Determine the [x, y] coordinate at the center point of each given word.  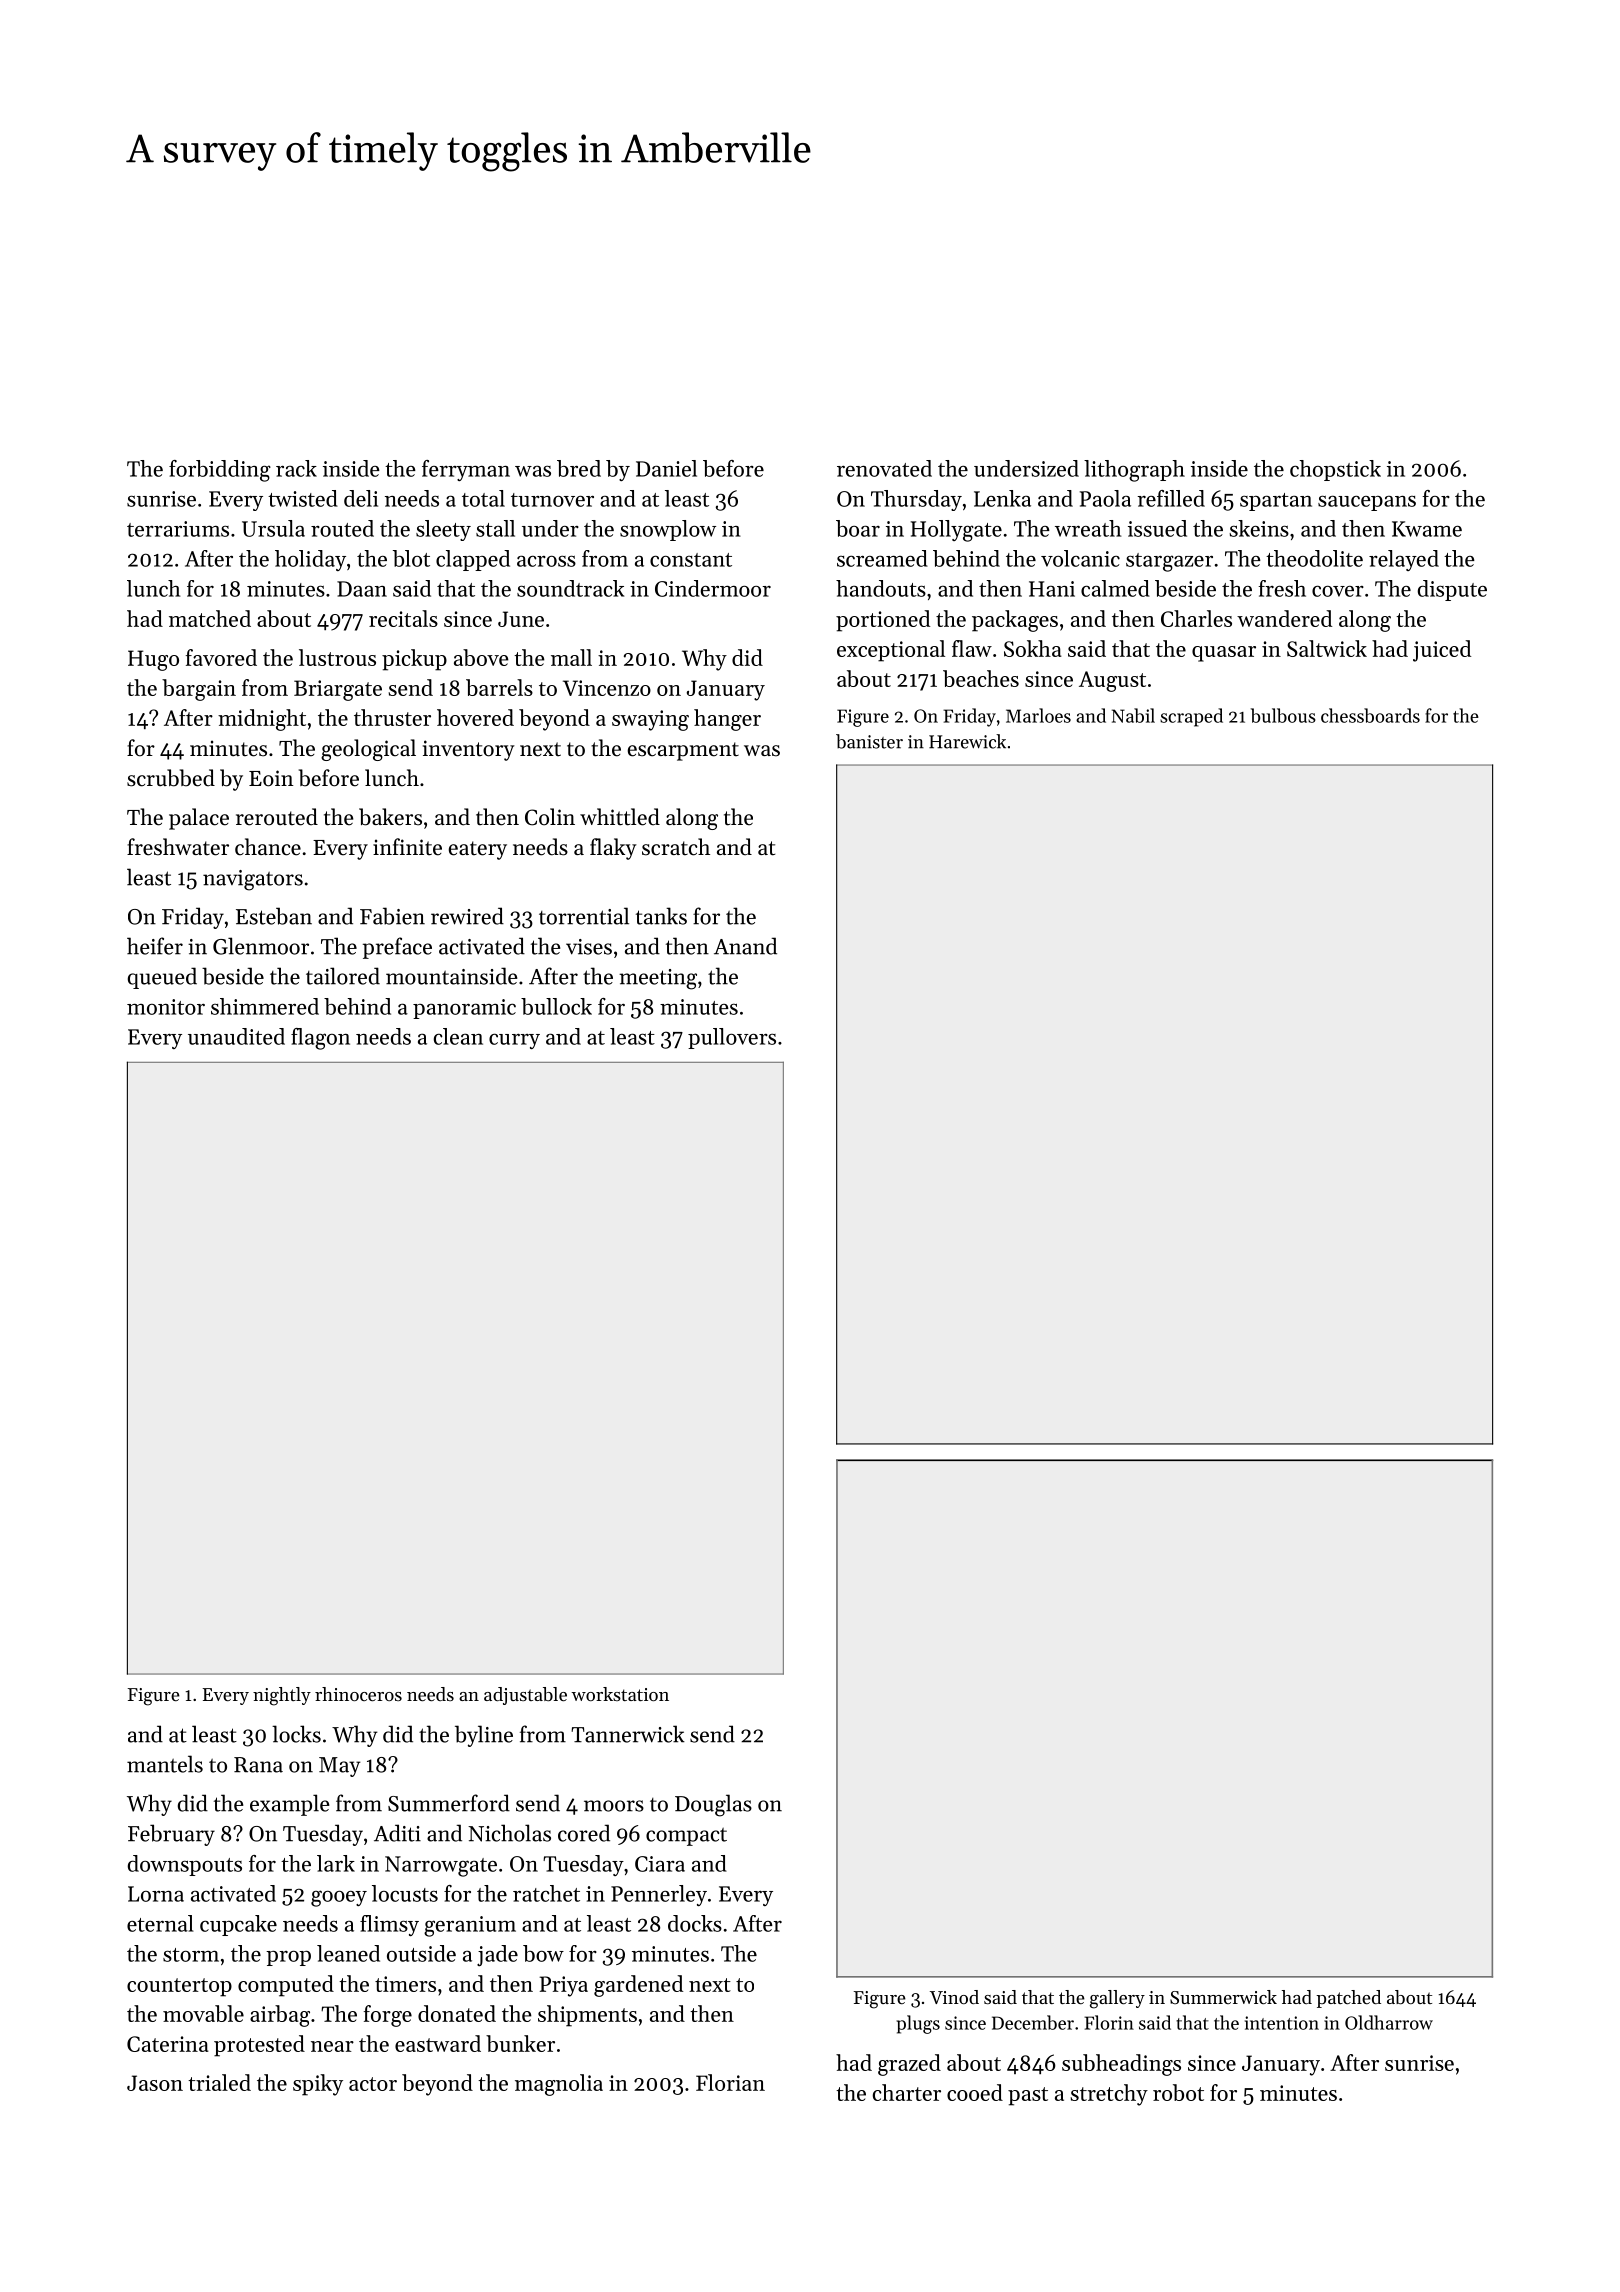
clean [458, 1036]
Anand [745, 946]
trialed [219, 2082]
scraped [1191, 717]
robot [1178, 2092]
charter [907, 2092]
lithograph [1134, 471]
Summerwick [1223, 1997]
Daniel [666, 468]
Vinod [954, 1997]
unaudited [236, 1036]
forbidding [220, 471]
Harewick [967, 741]
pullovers [732, 1038]
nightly [282, 1696]
